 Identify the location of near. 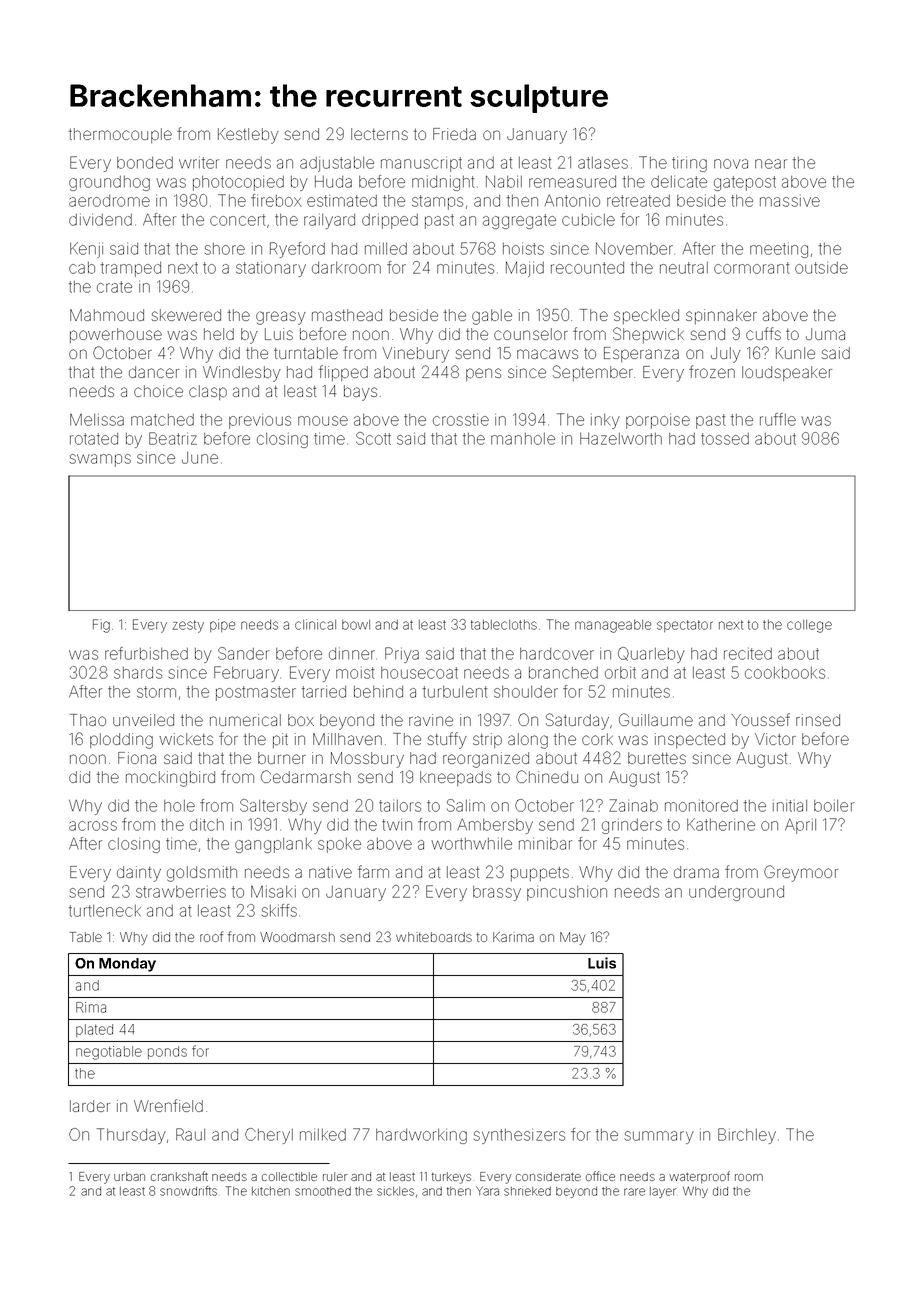
(771, 164).
